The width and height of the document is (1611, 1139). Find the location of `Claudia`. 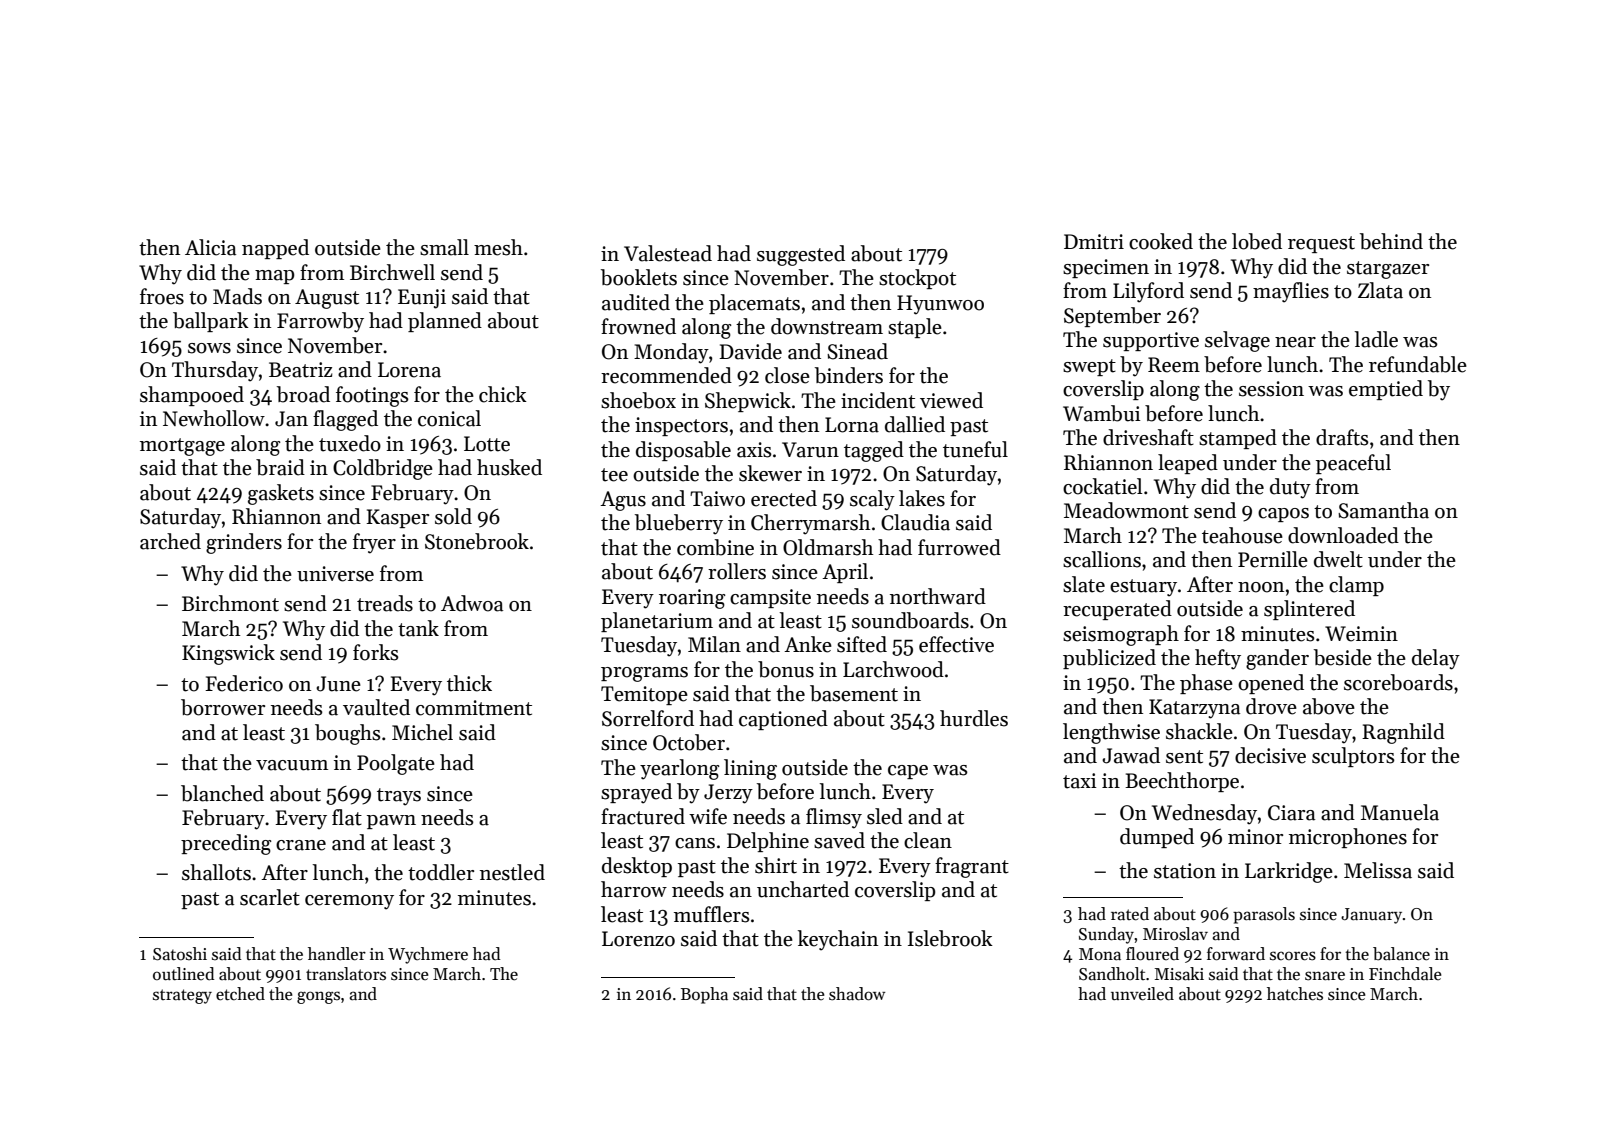

Claudia is located at coordinates (915, 522).
